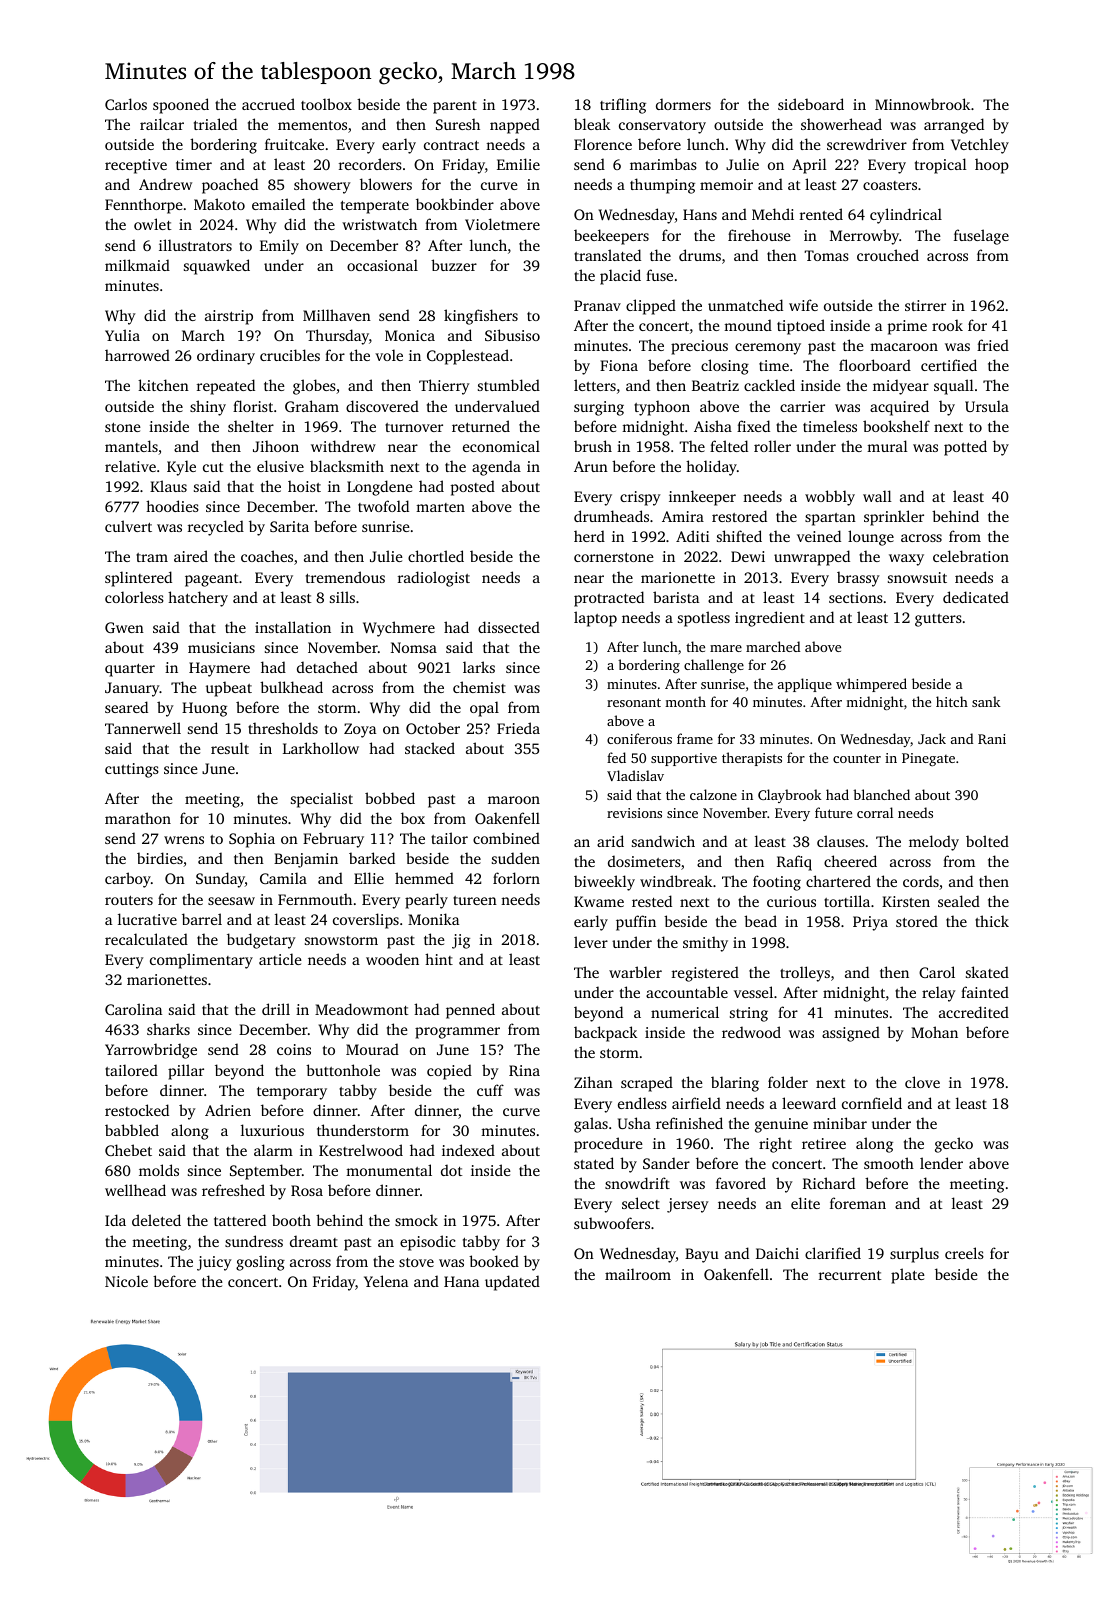 This screenshot has width=1114, height=1614. Describe the element at coordinates (894, 518) in the screenshot. I see `sprinkler` at that location.
